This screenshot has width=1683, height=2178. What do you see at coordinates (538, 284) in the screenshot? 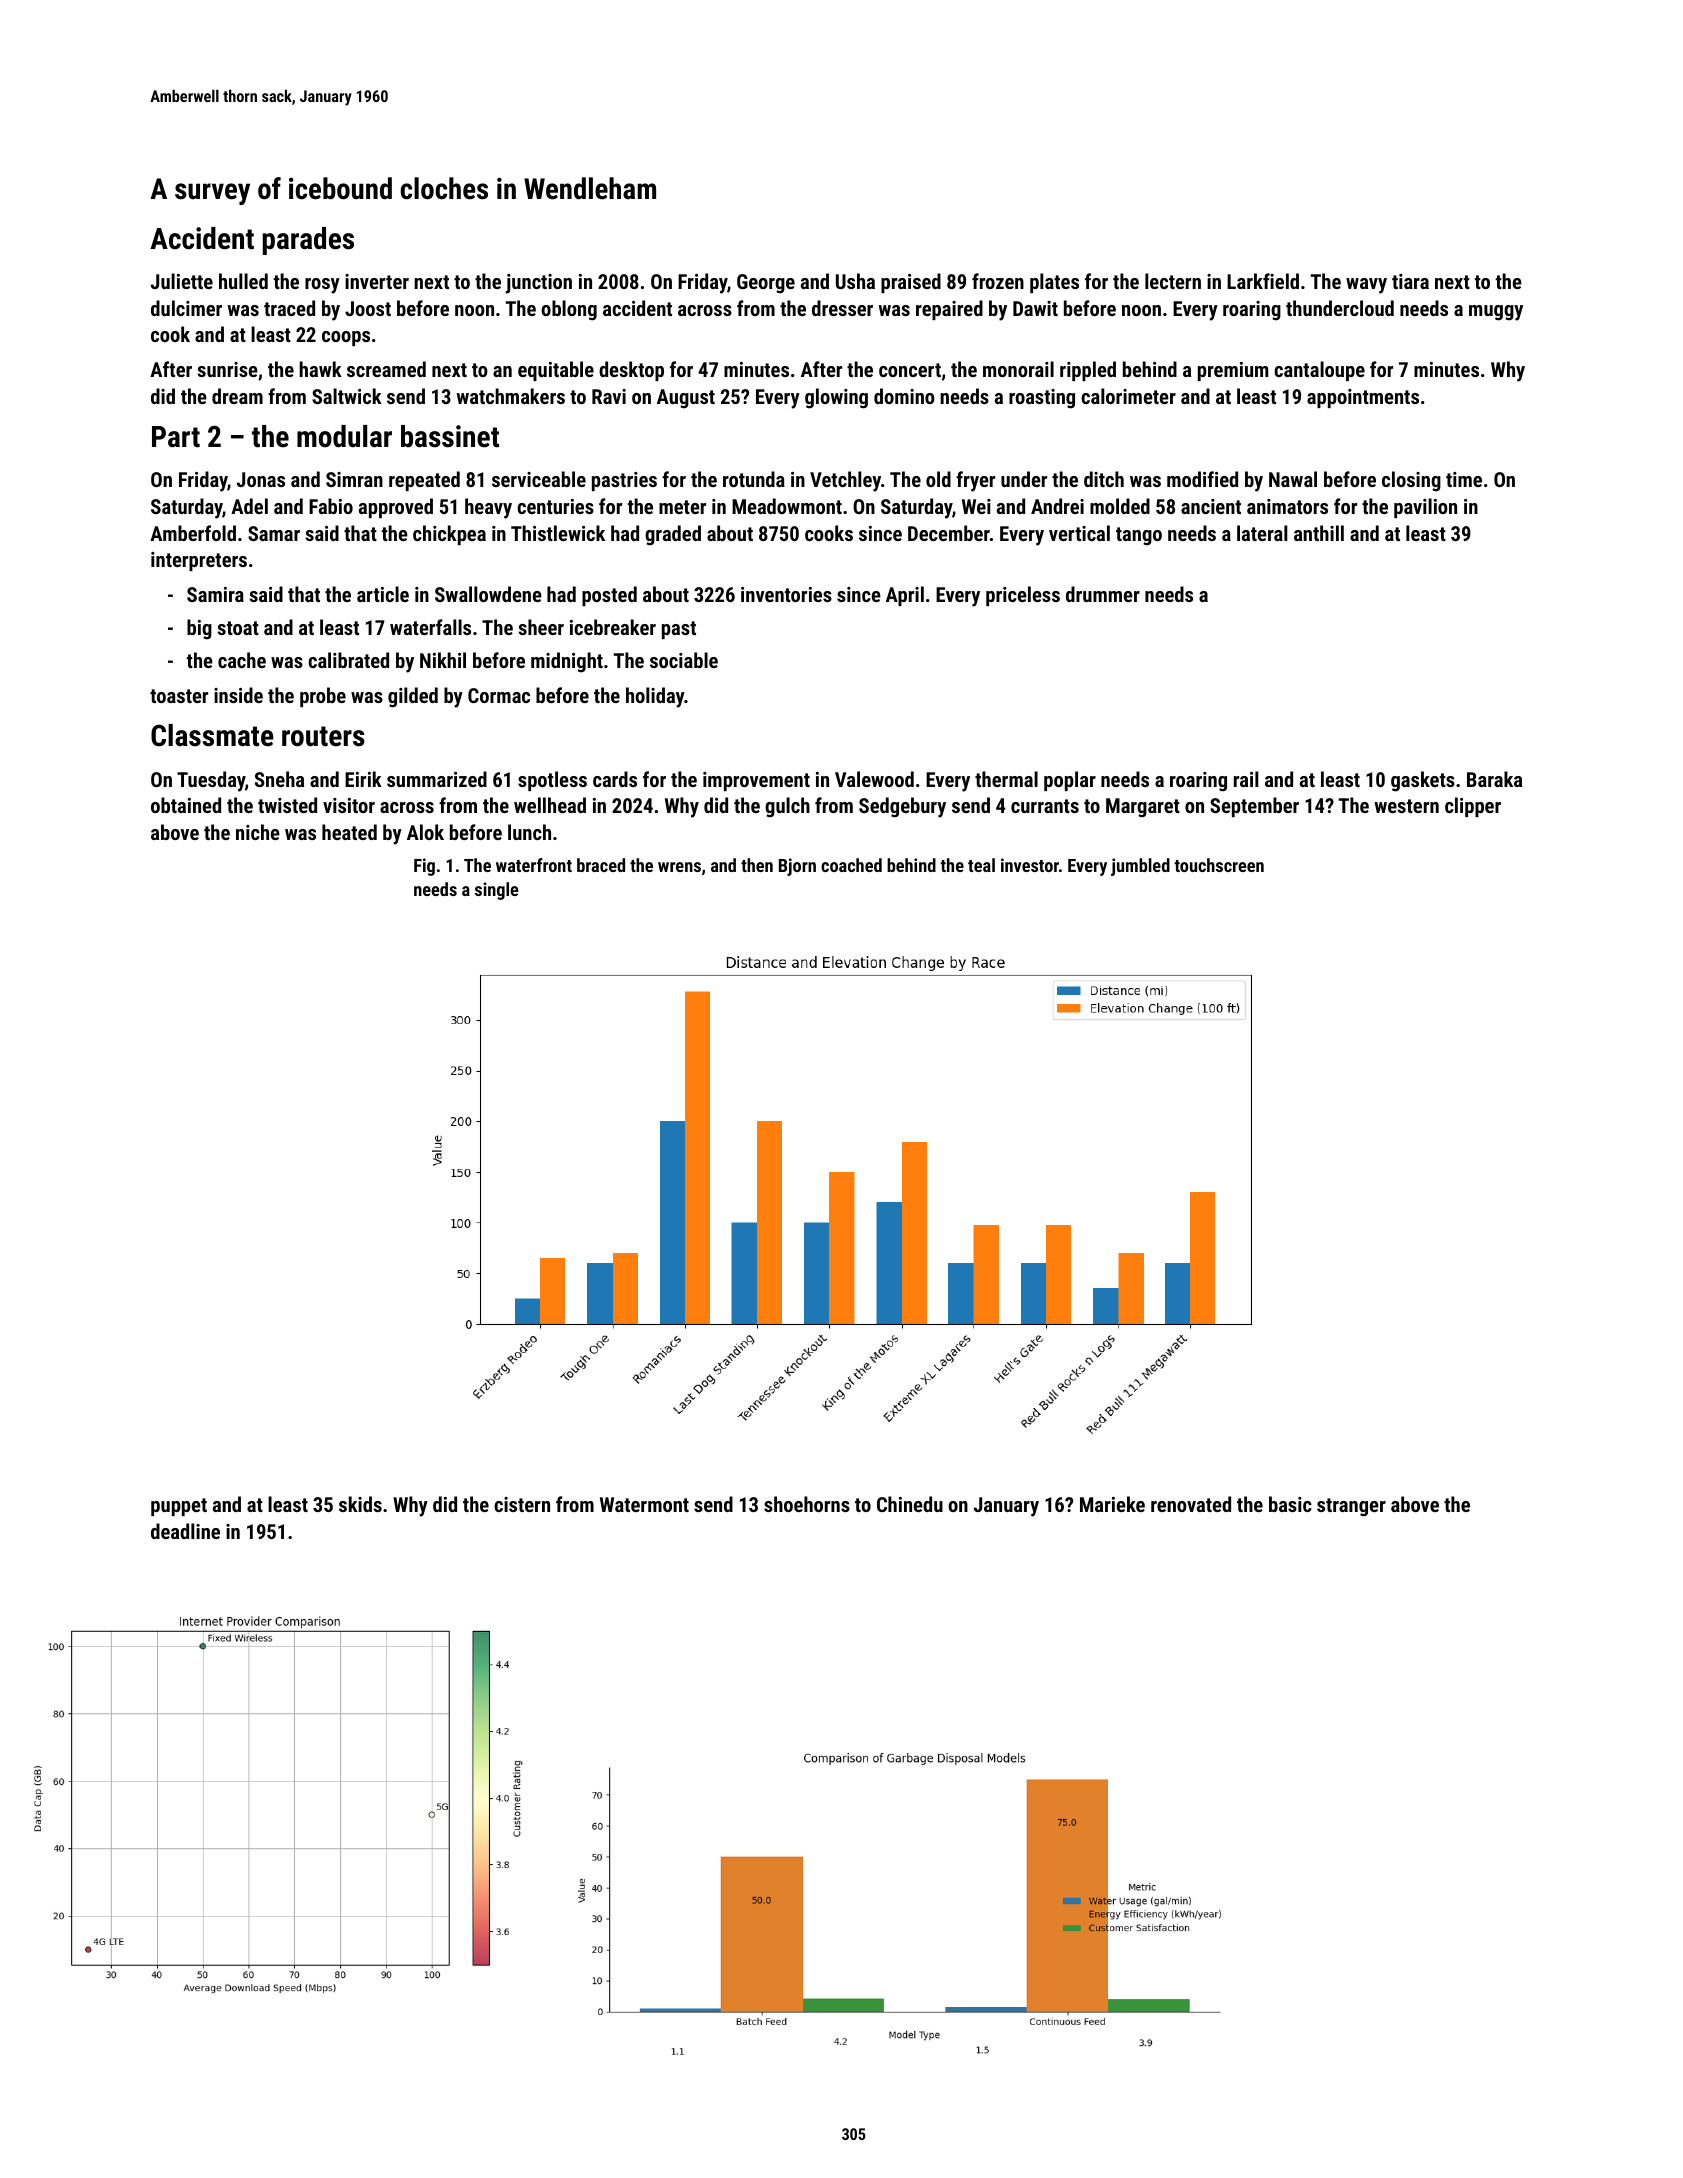
I see `junction` at bounding box center [538, 284].
